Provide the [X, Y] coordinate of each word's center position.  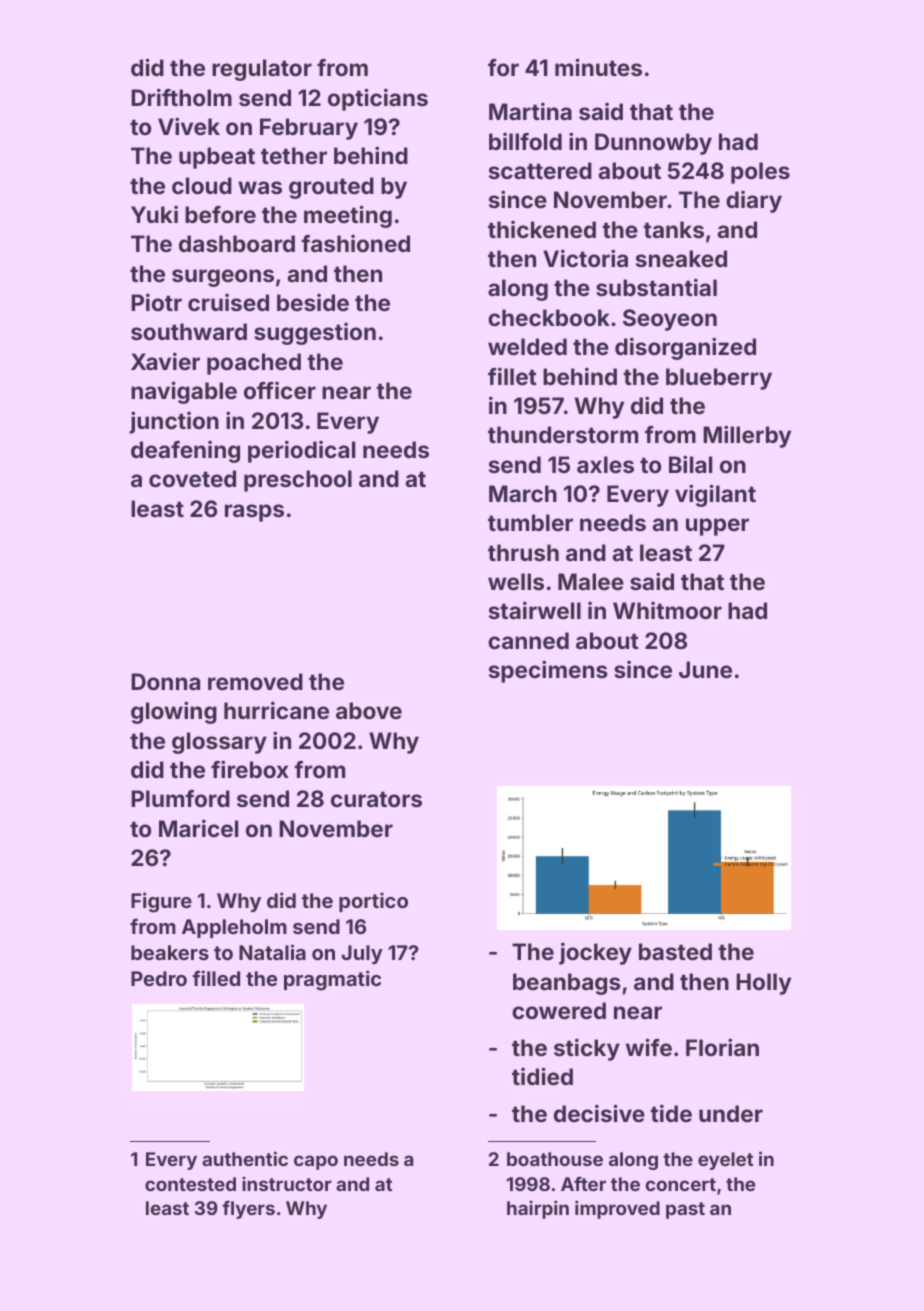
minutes [598, 67]
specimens [548, 671]
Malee [591, 581]
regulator [262, 70]
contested [190, 1184]
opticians [378, 99]
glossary [219, 743]
